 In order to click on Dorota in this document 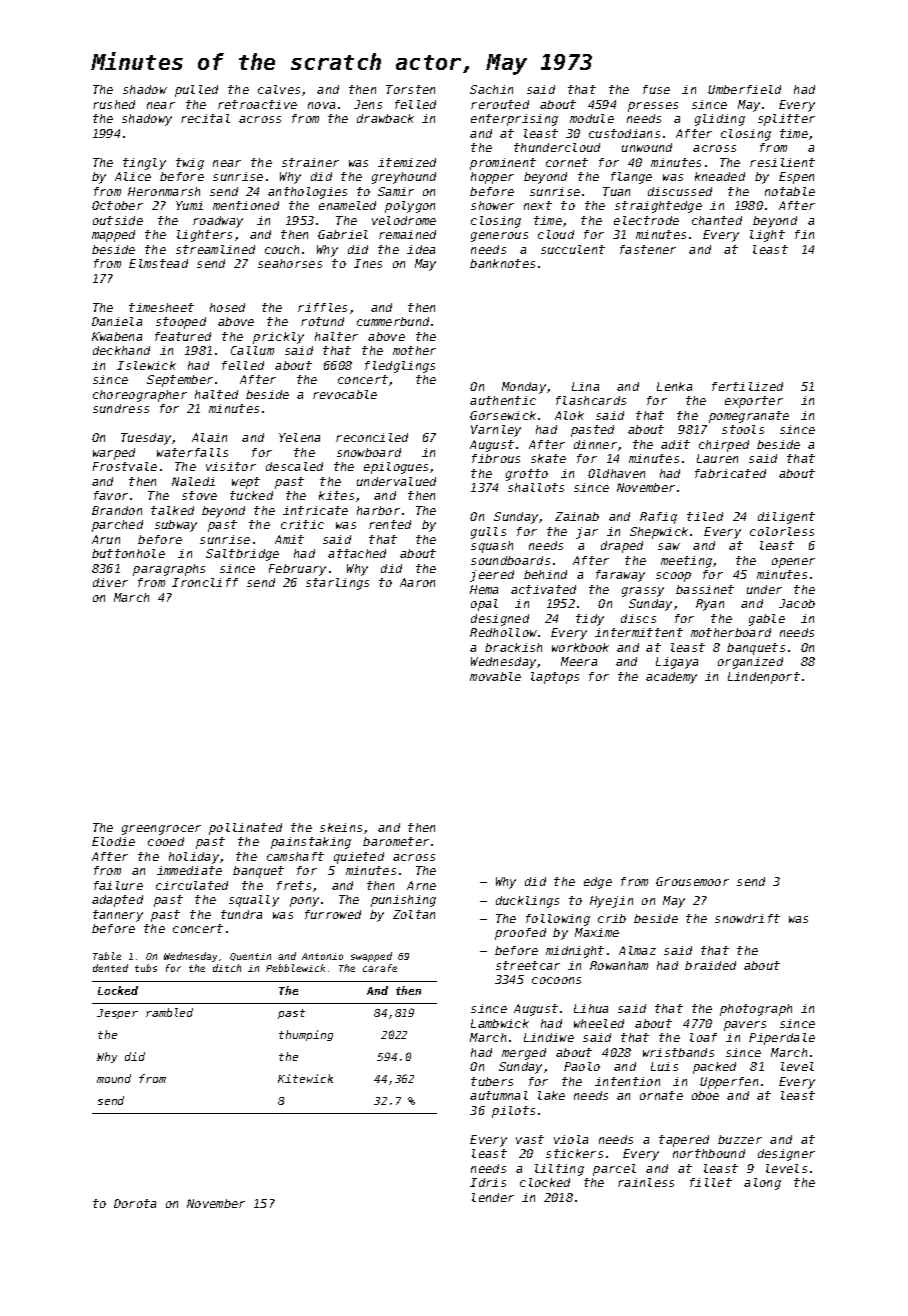, I will do `click(135, 1203)`.
